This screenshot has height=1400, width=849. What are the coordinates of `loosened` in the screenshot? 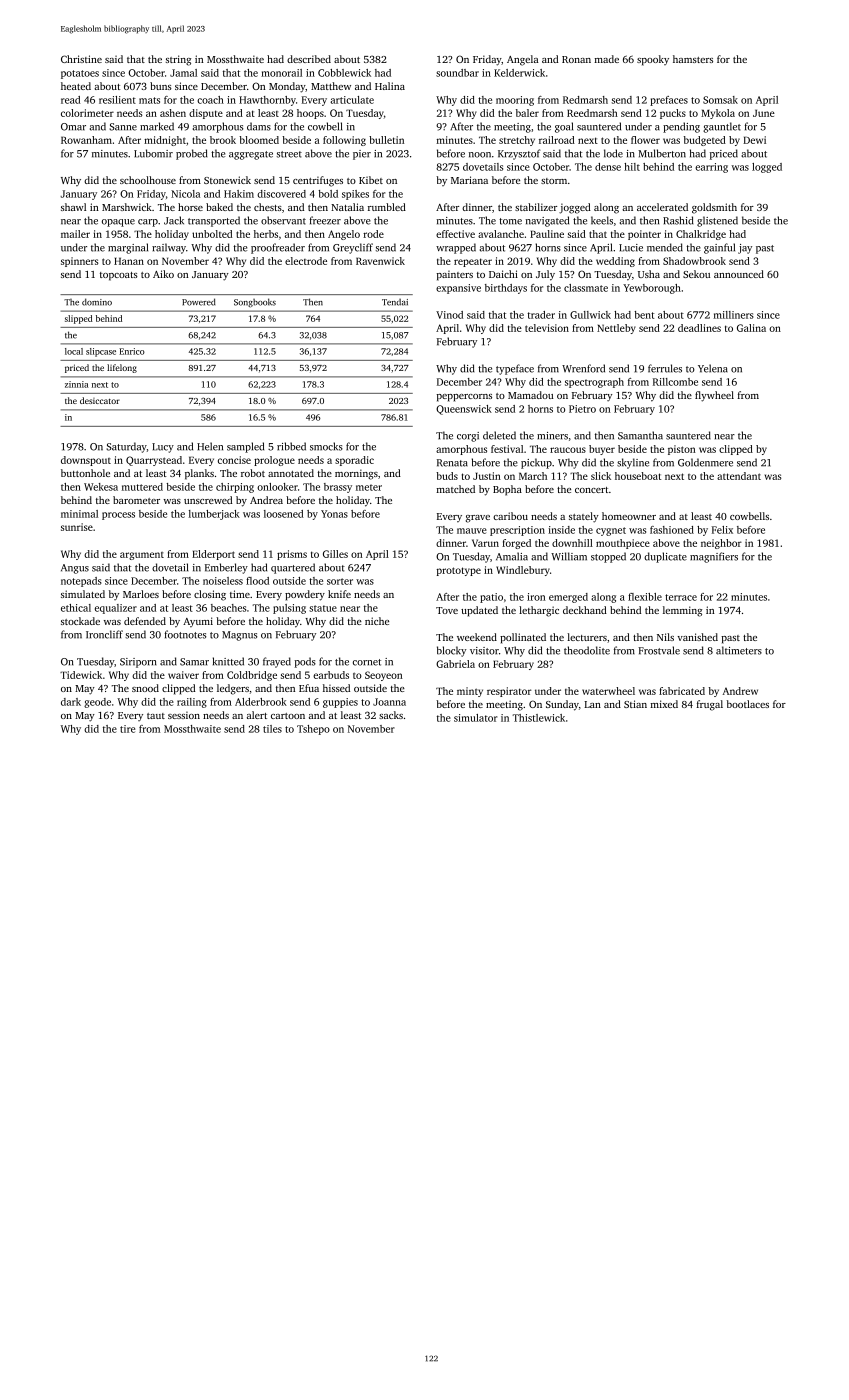 It's located at (283, 514).
